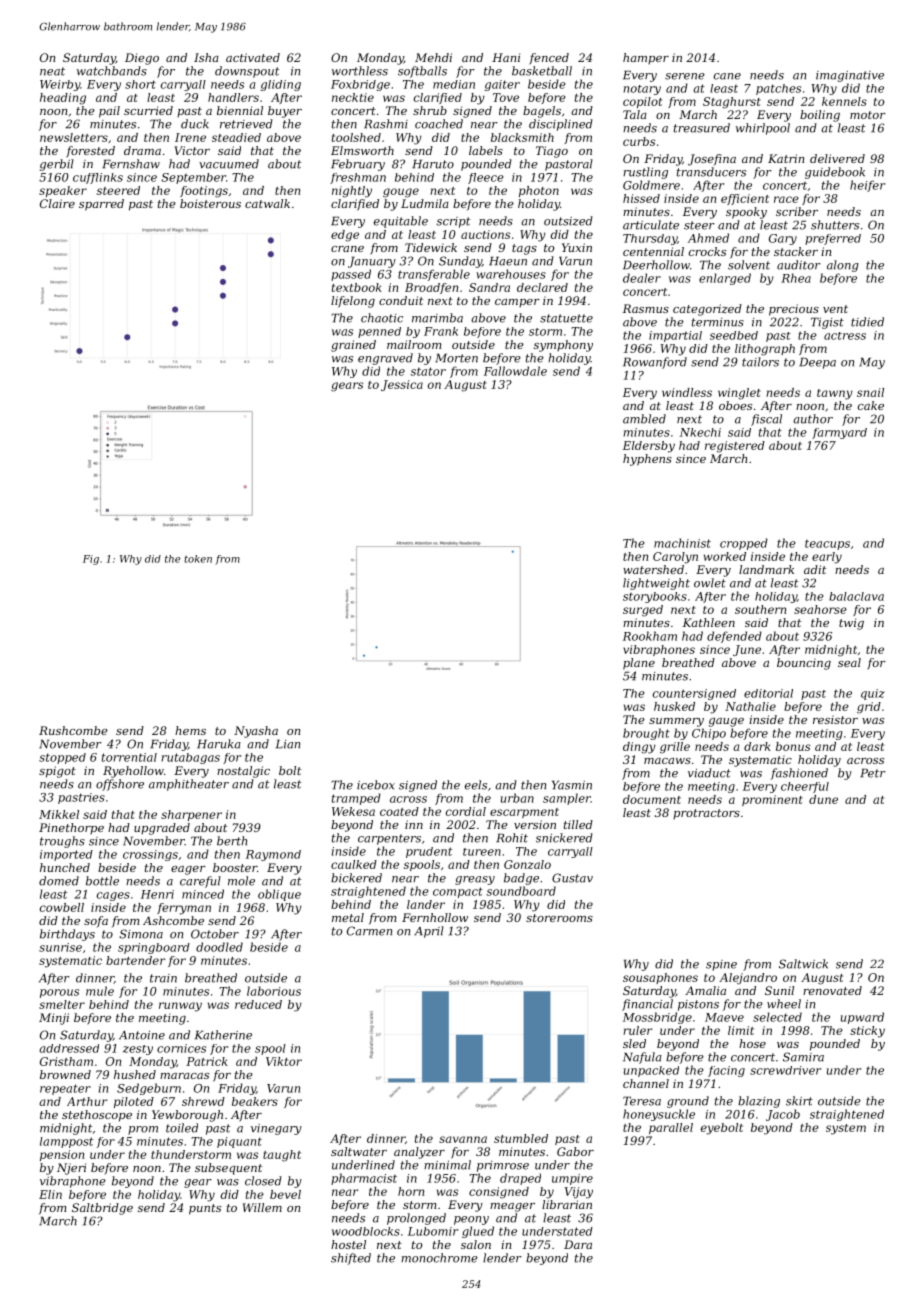 This screenshot has width=924, height=1308. Describe the element at coordinates (709, 773) in the screenshot. I see `viaduct` at that location.
